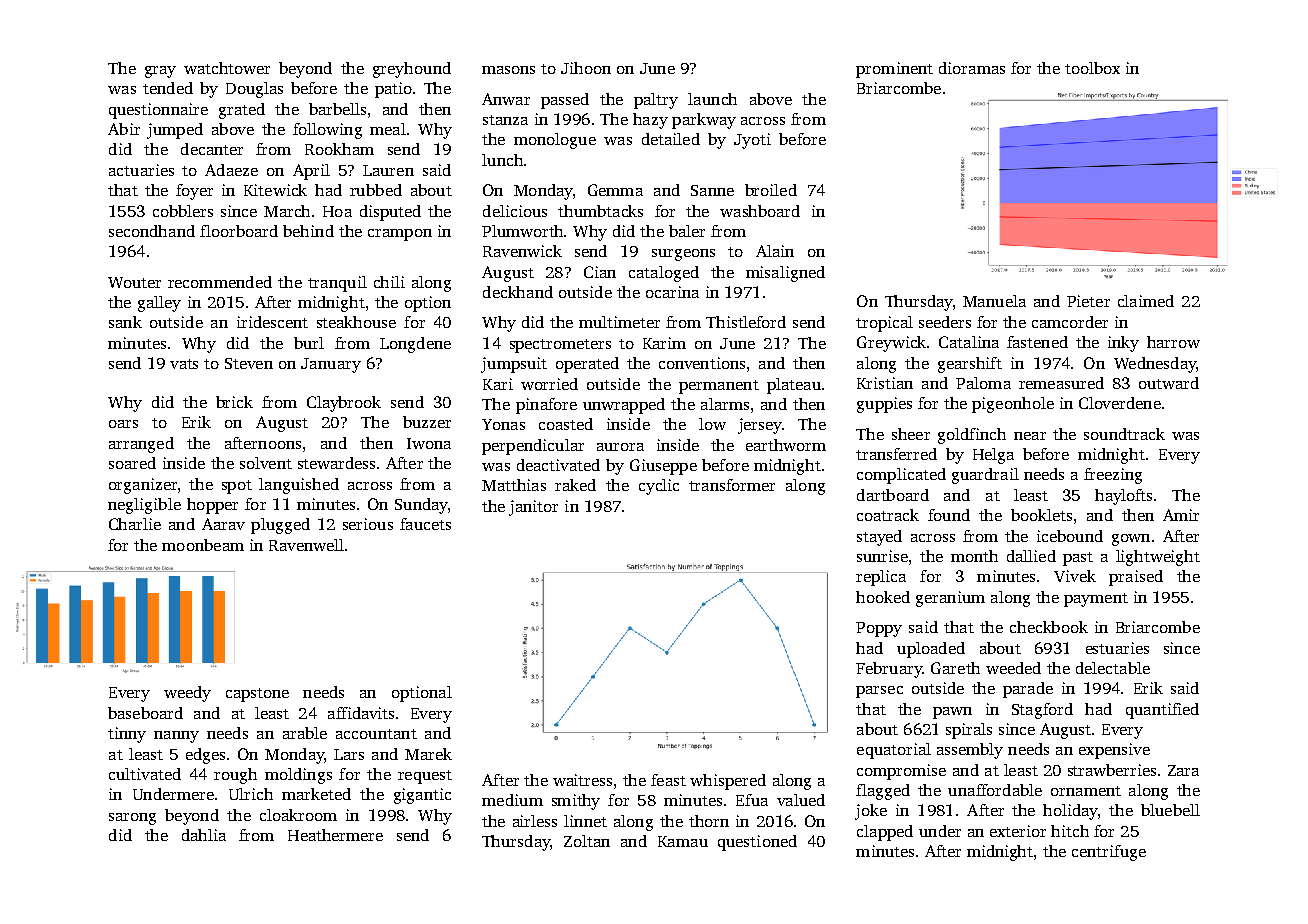 Image resolution: width=1308 pixels, height=924 pixels. What do you see at coordinates (502, 160) in the image?
I see `lunch` at bounding box center [502, 160].
